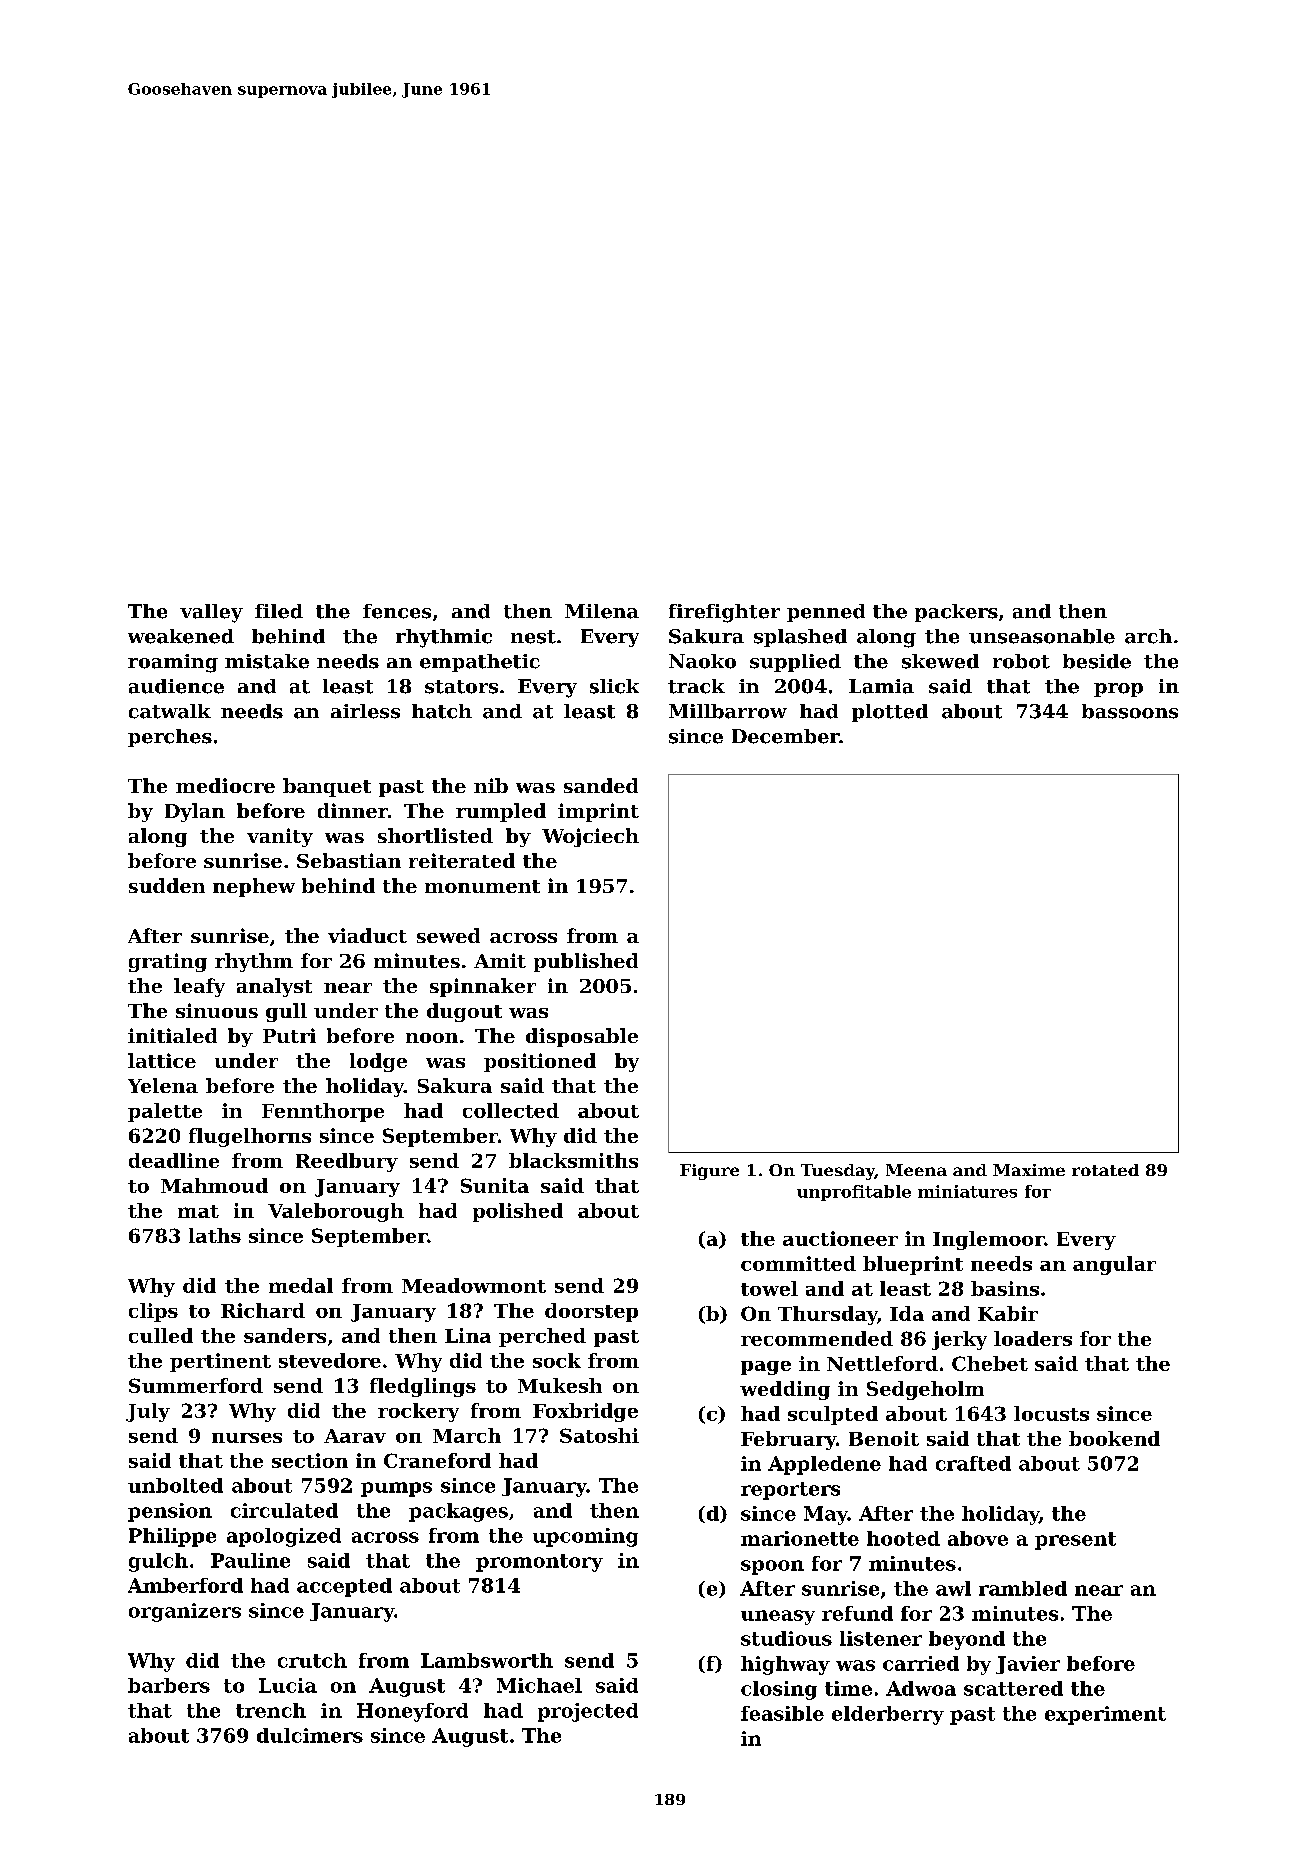  Describe the element at coordinates (211, 613) in the document. I see `valley` at that location.
